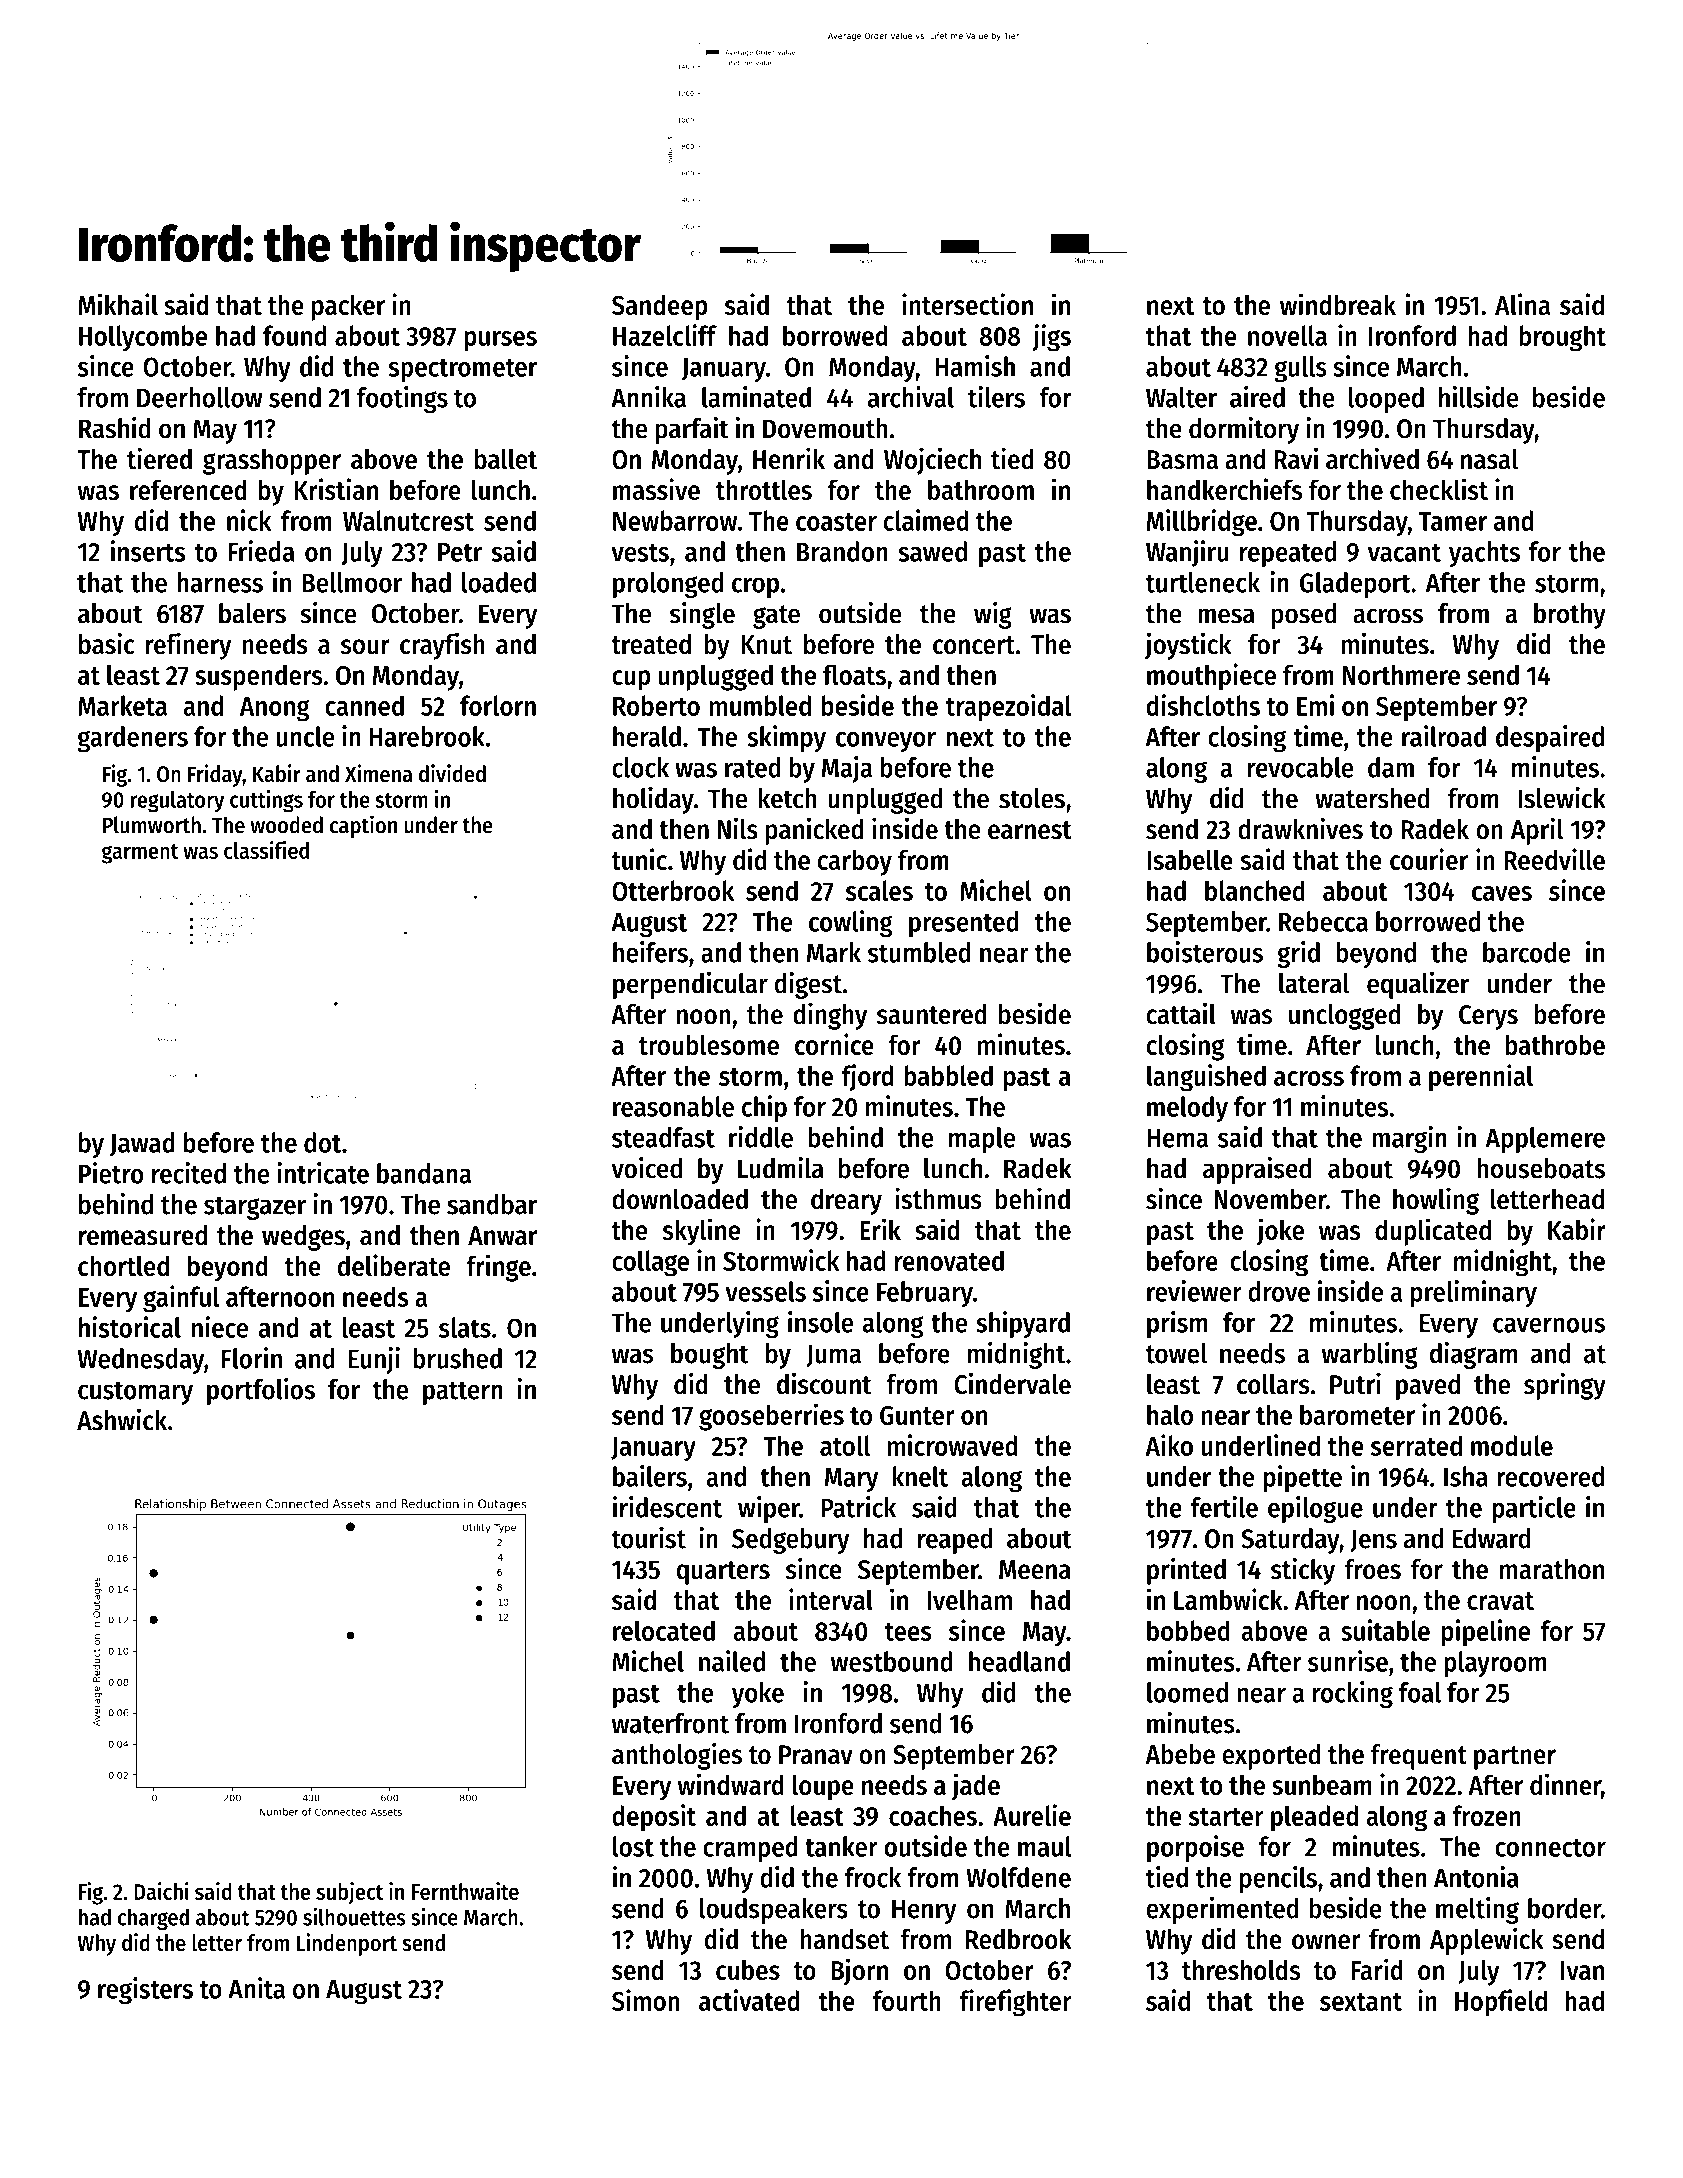 The image size is (1683, 2178). I want to click on holiday, so click(653, 800).
